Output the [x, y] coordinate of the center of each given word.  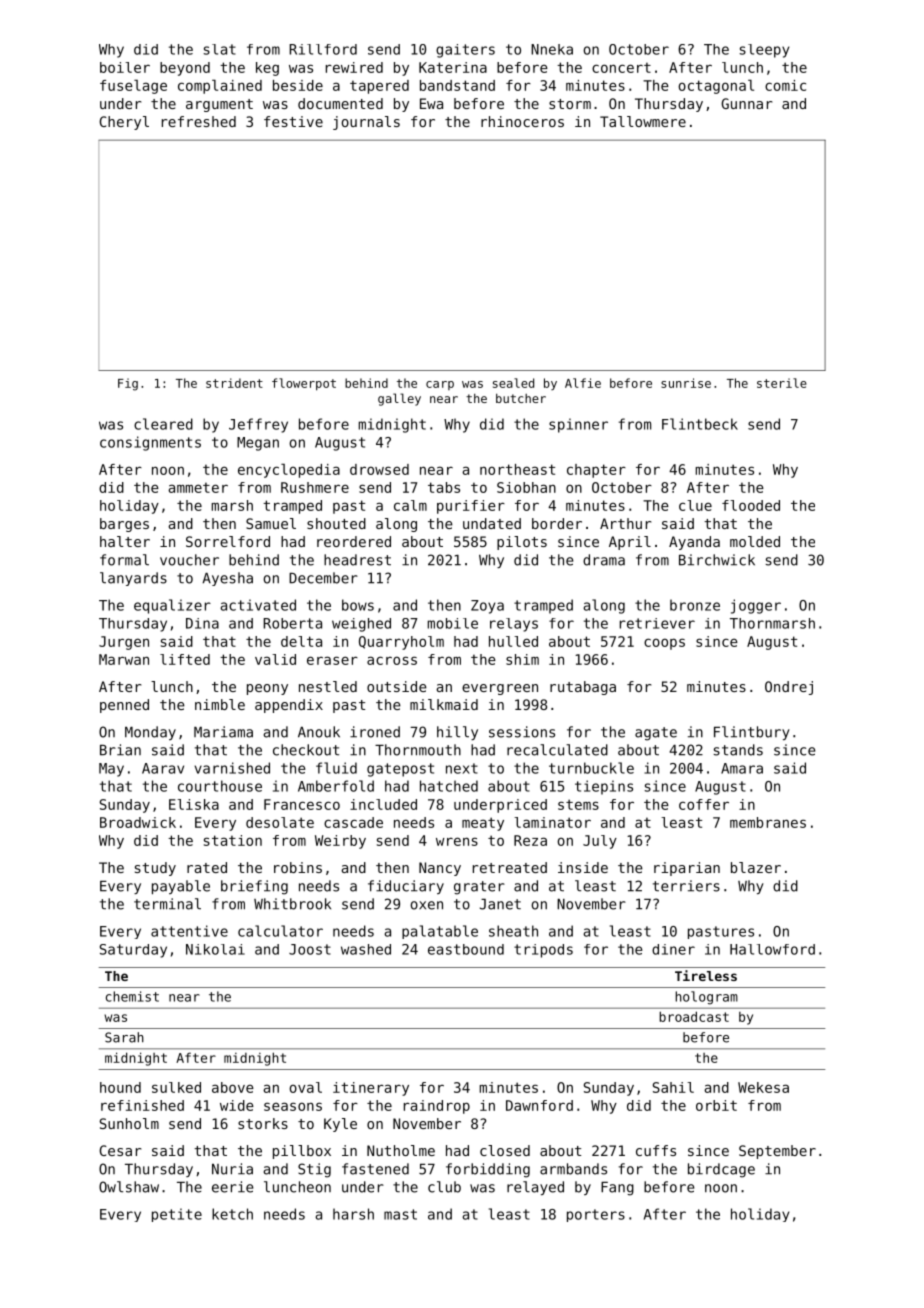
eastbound [466, 949]
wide [237, 1105]
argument [219, 105]
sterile [782, 383]
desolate [280, 822]
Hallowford [772, 949]
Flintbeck [700, 424]
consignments [150, 443]
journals [366, 123]
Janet [500, 904]
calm [410, 505]
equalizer [172, 606]
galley [399, 399]
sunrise [686, 383]
